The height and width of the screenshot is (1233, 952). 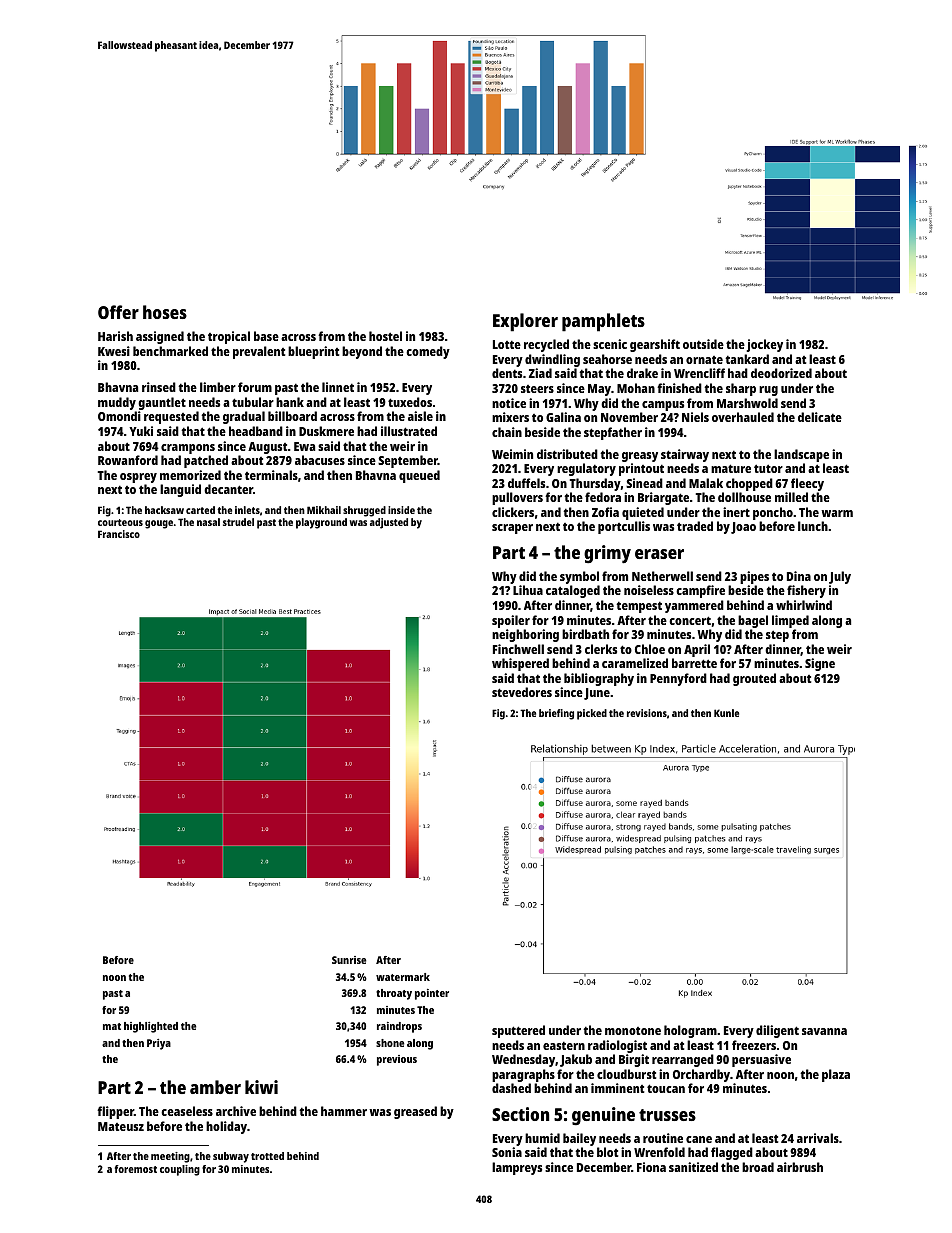 What do you see at coordinates (180, 1170) in the screenshot?
I see `coupling` at bounding box center [180, 1170].
